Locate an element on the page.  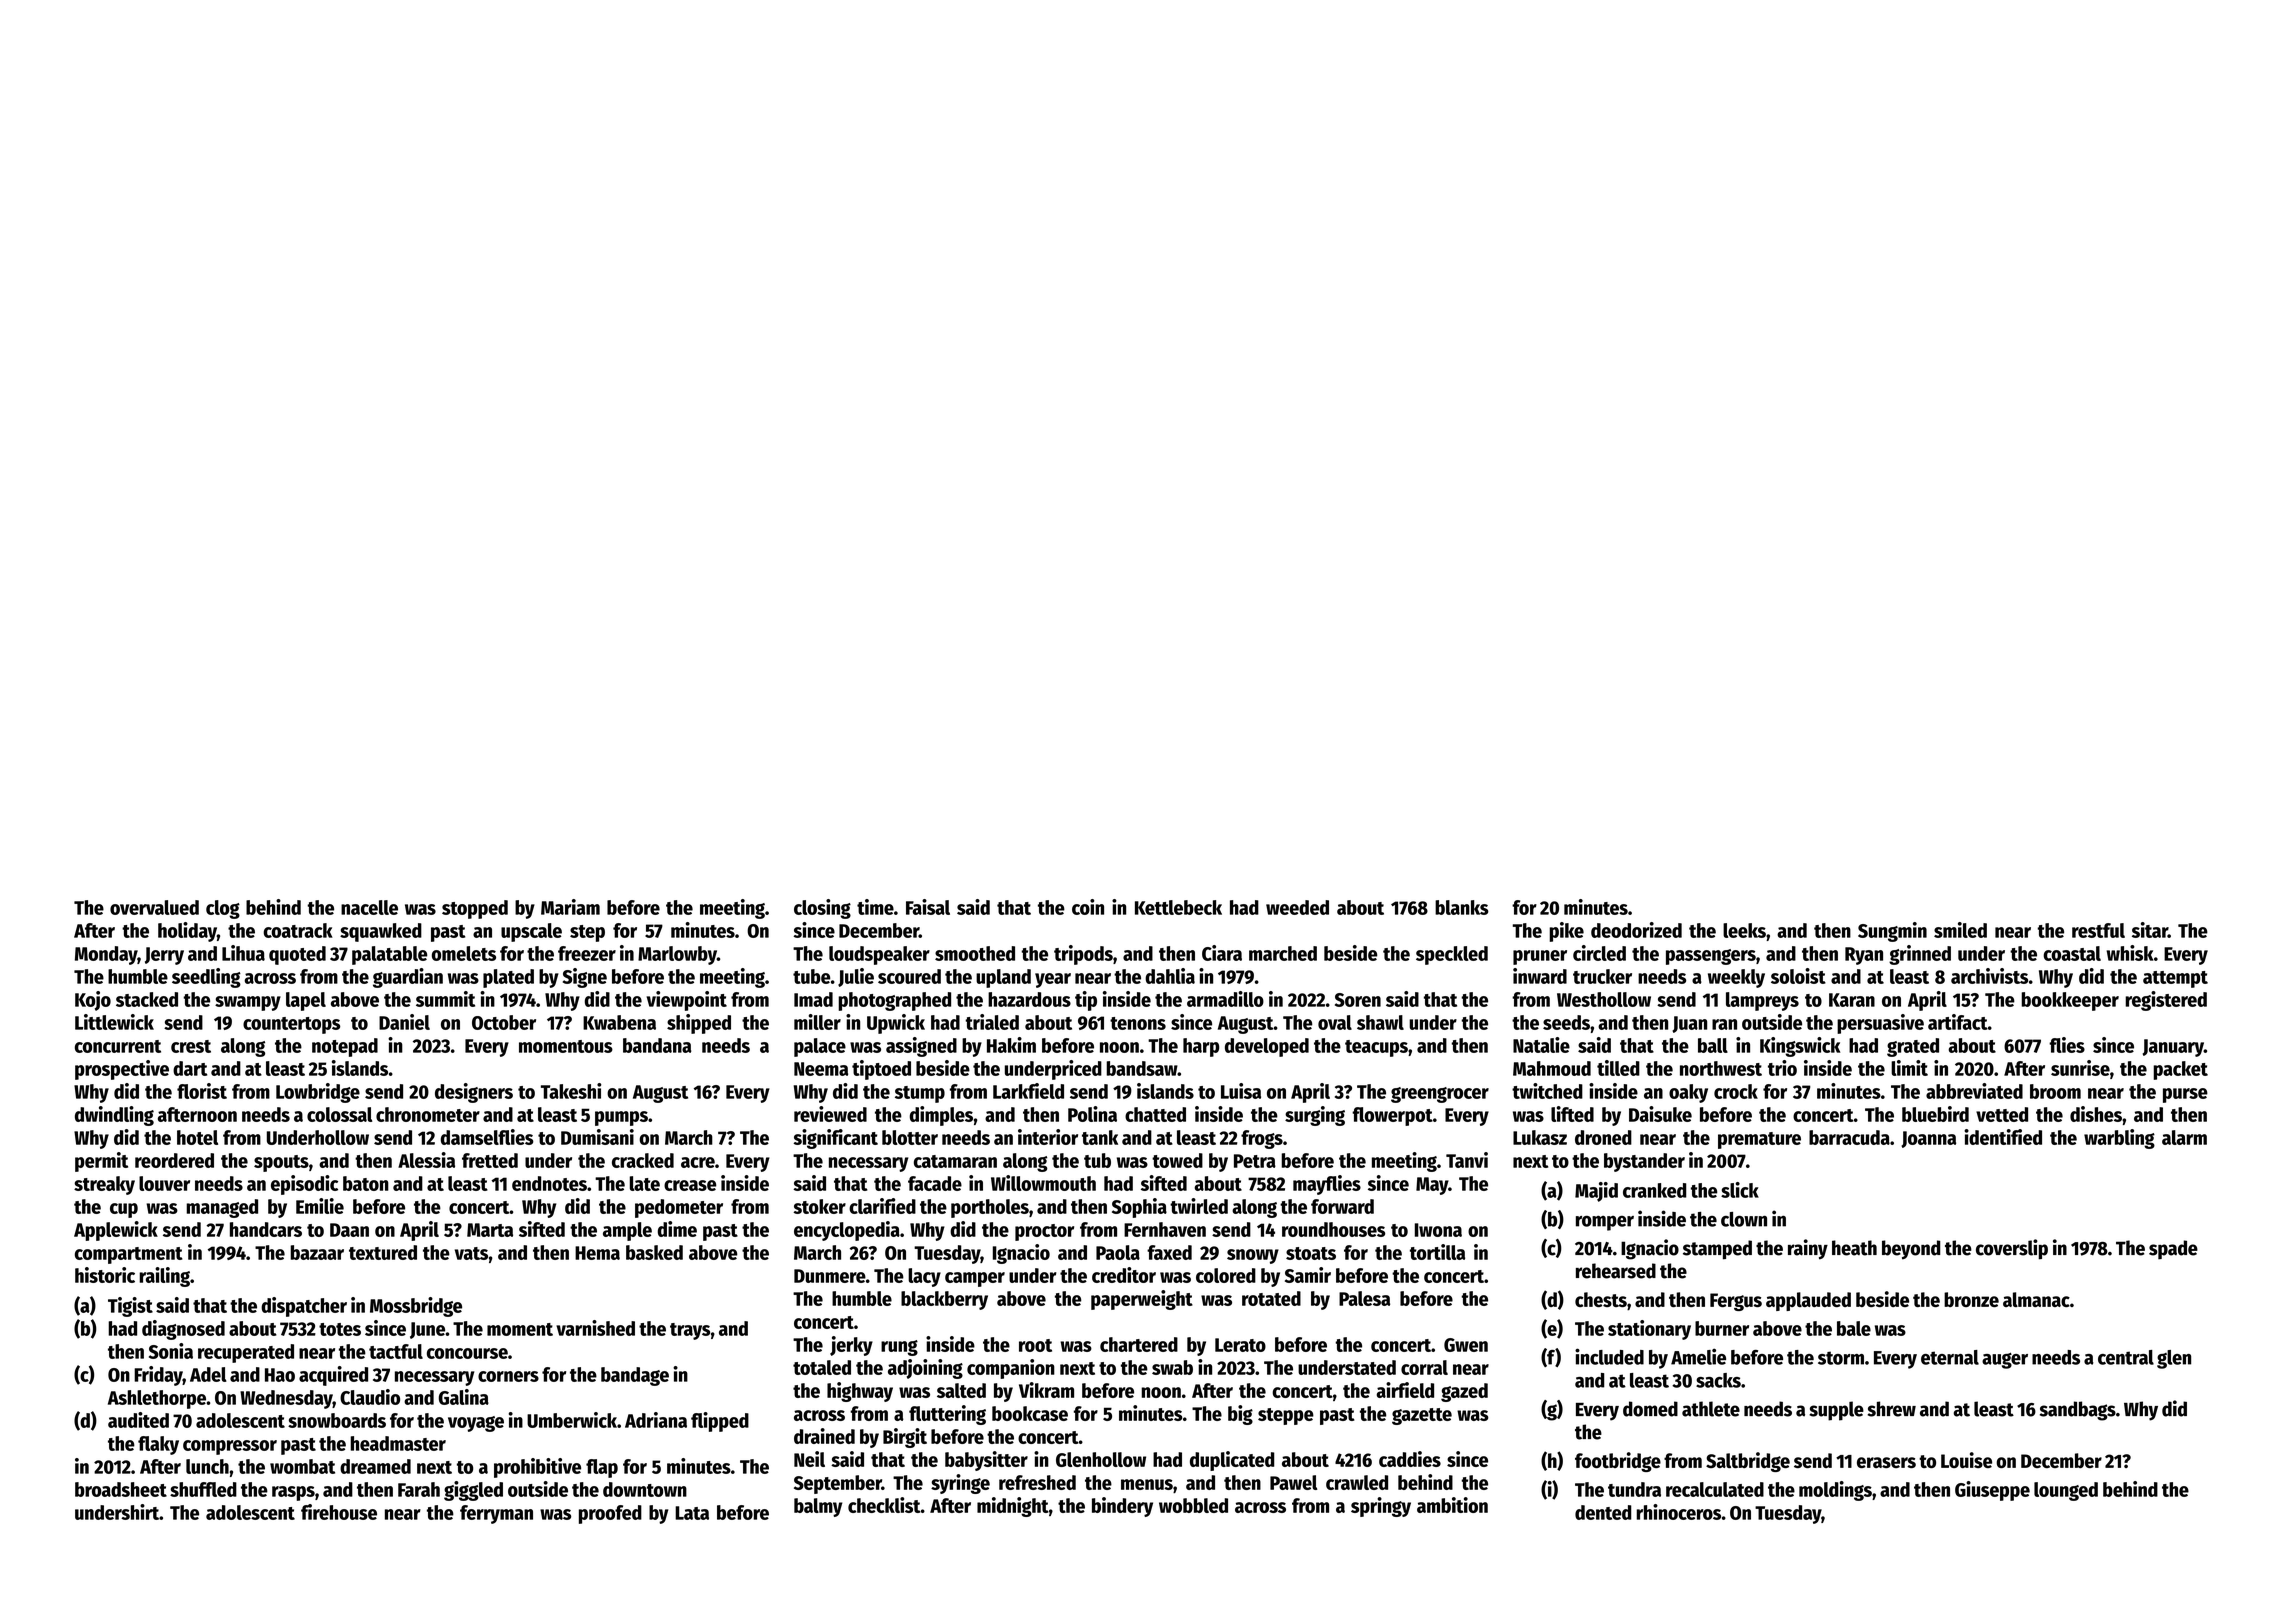
attempt is located at coordinates (2175, 979).
